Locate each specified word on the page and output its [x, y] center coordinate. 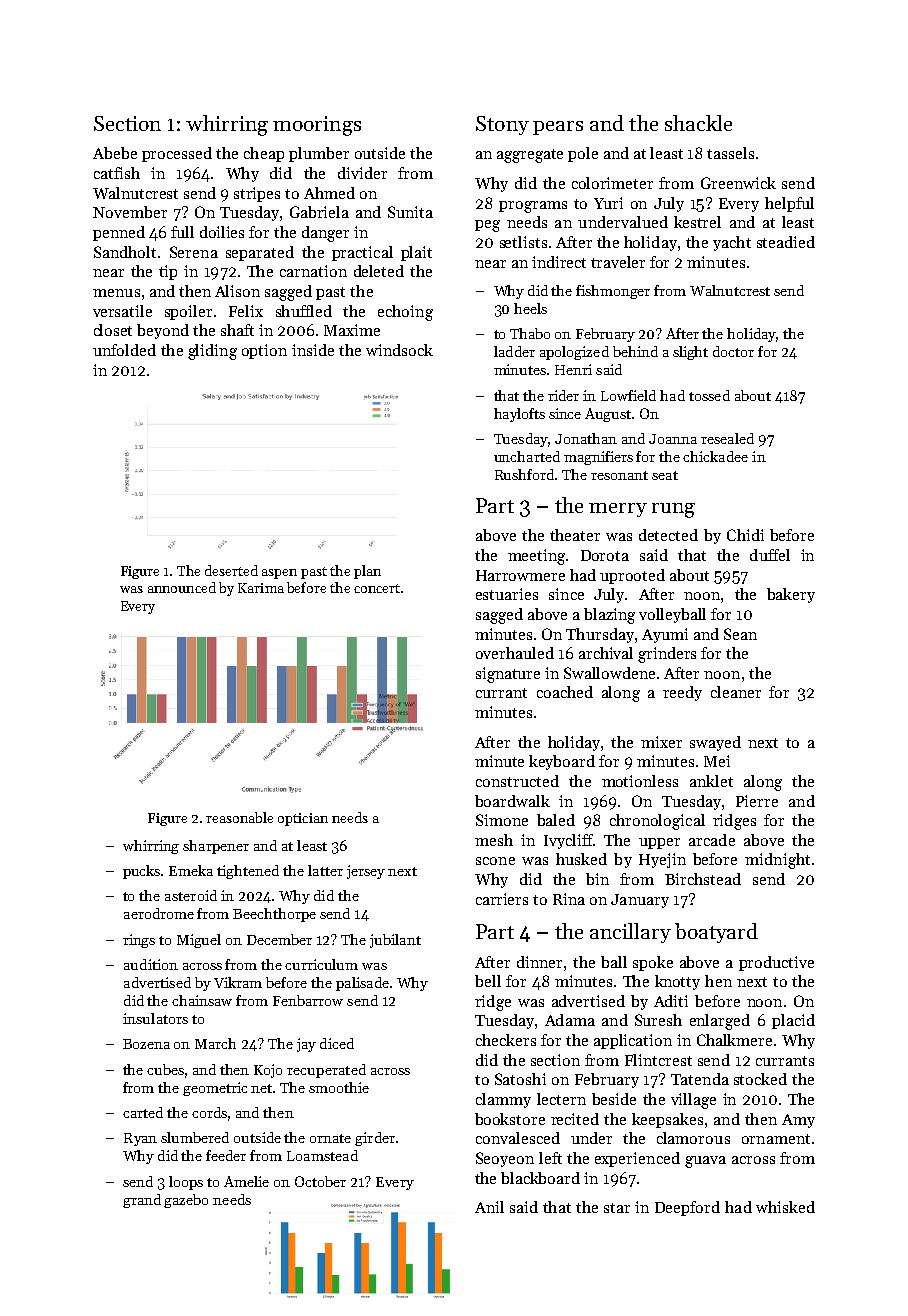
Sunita [410, 212]
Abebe [115, 153]
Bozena [146, 1044]
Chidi [745, 535]
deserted [231, 570]
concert [377, 588]
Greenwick [738, 183]
